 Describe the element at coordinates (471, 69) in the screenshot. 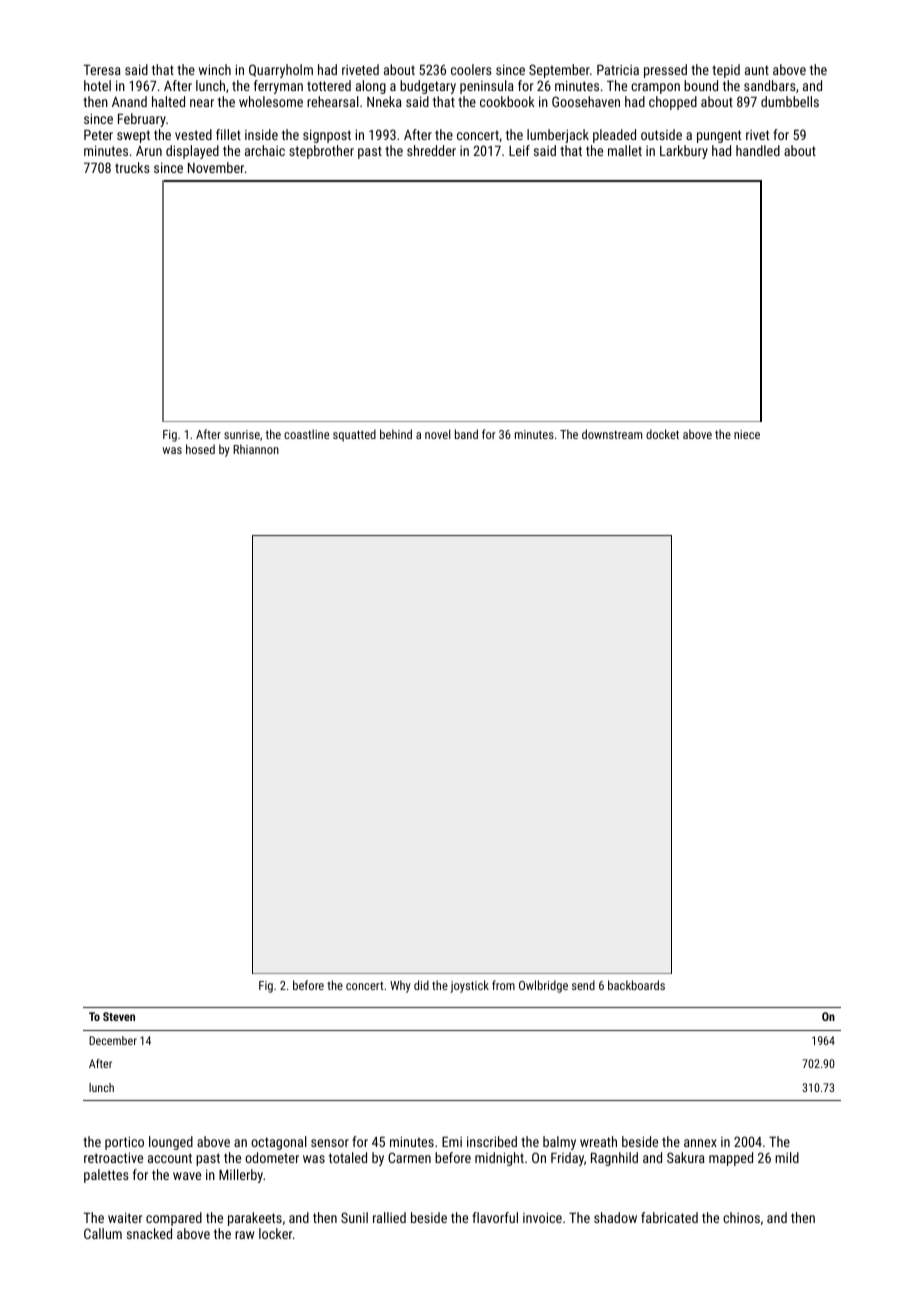

I see `coolers` at that location.
